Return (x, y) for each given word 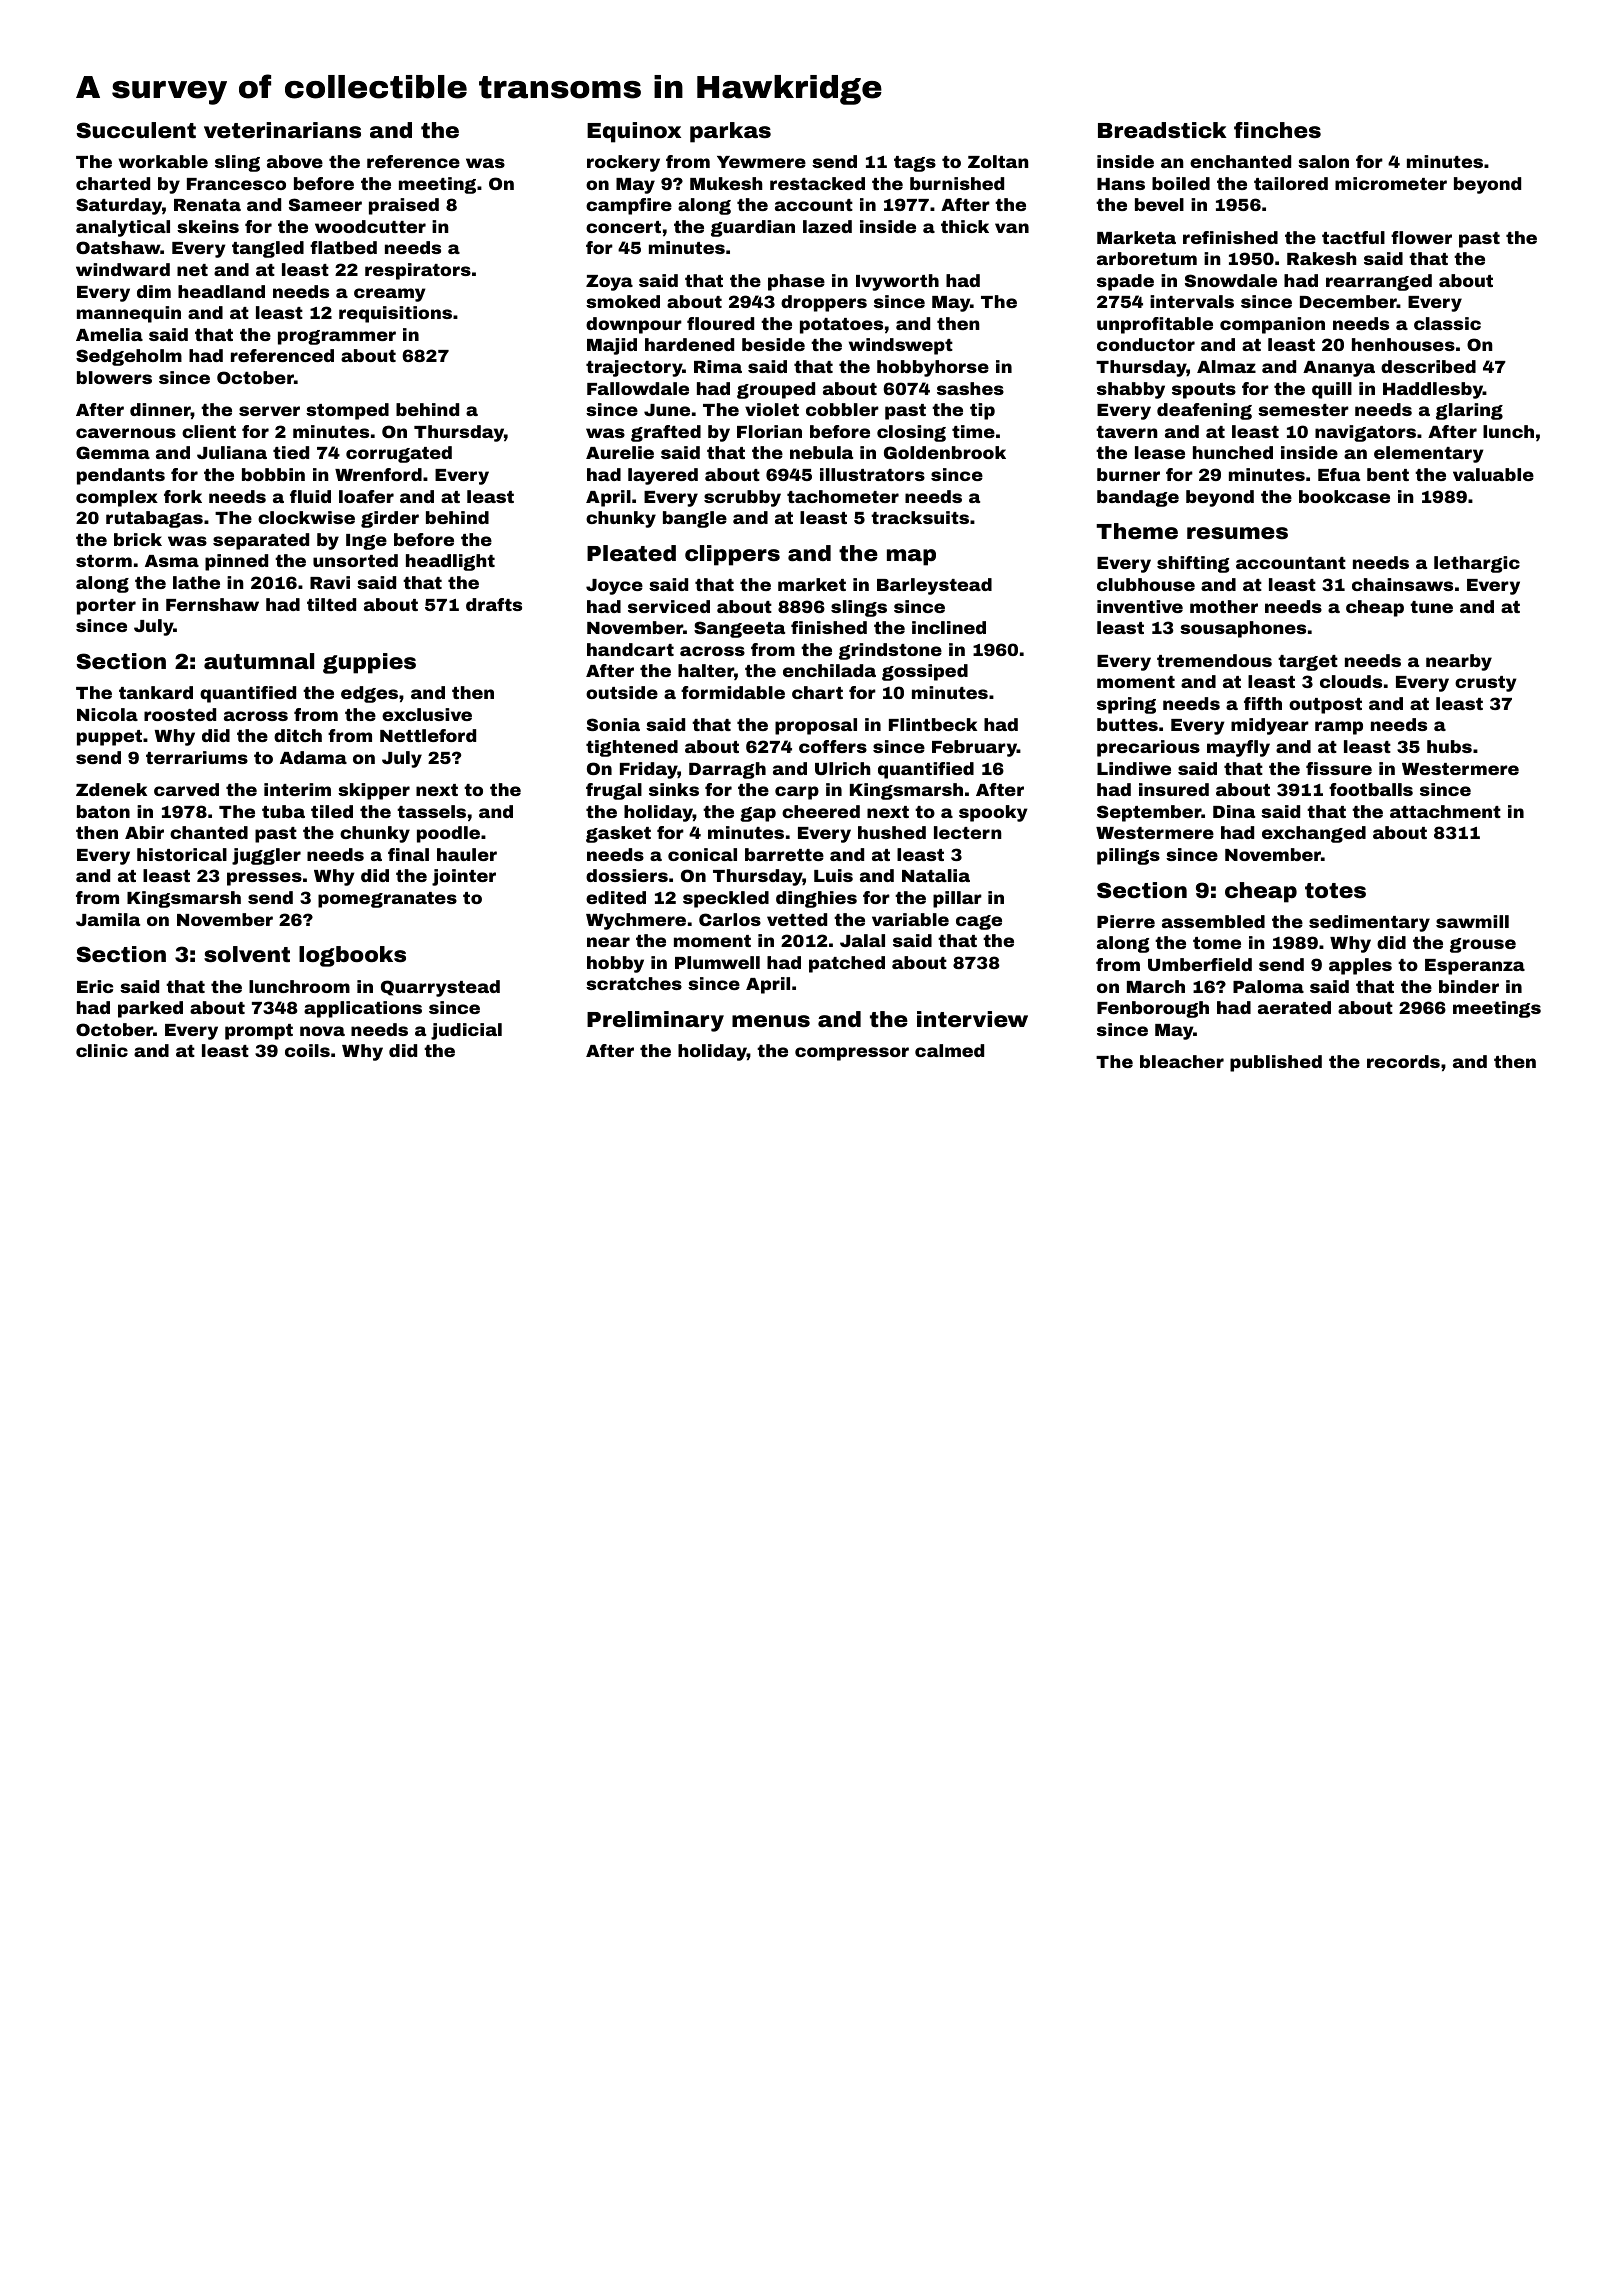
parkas (730, 132)
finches (1277, 130)
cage (979, 922)
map (911, 557)
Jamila (108, 919)
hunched (1233, 452)
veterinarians (282, 130)
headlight (450, 562)
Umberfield (1200, 964)
